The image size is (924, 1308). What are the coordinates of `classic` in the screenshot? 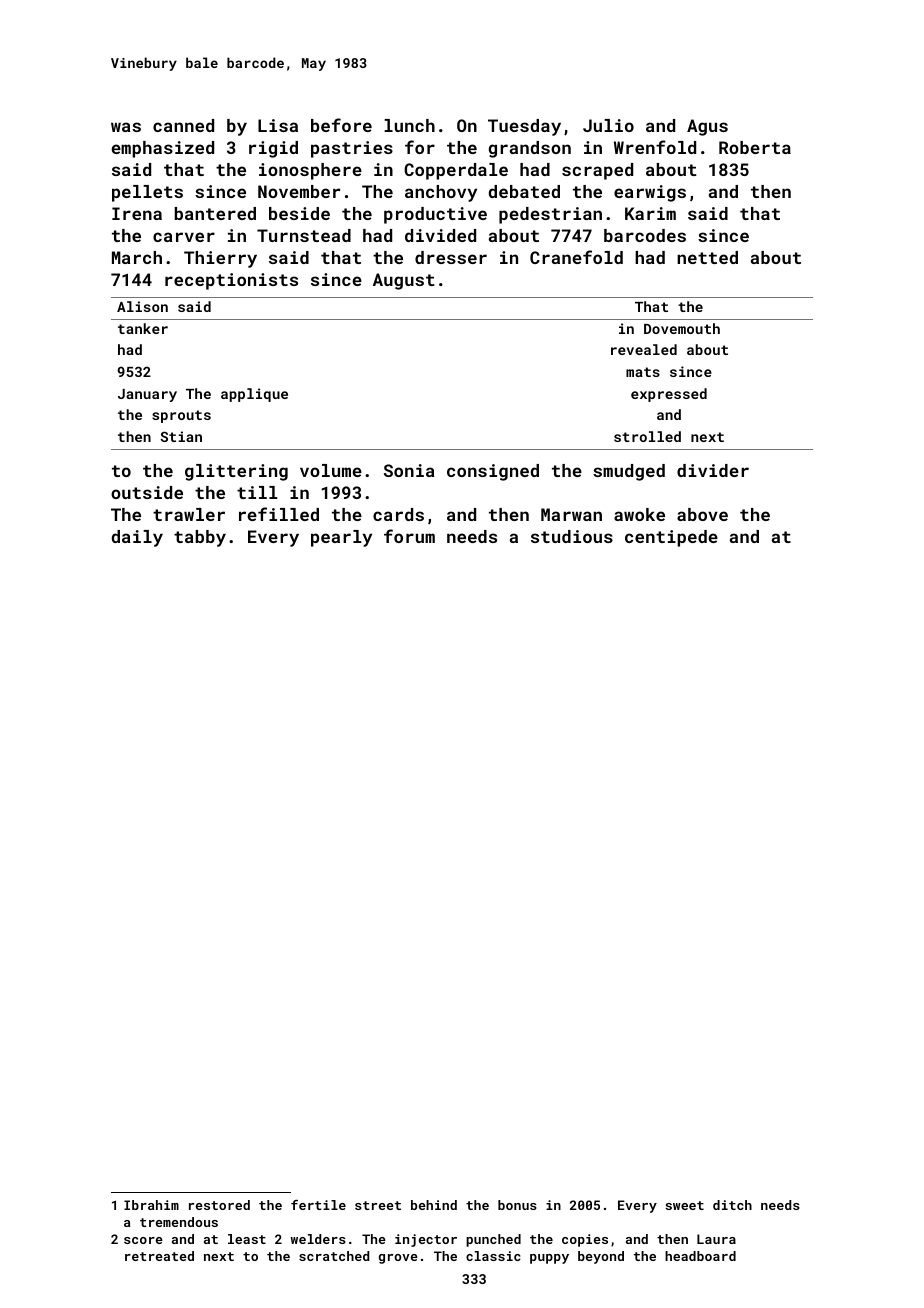 It's located at (493, 1256).
